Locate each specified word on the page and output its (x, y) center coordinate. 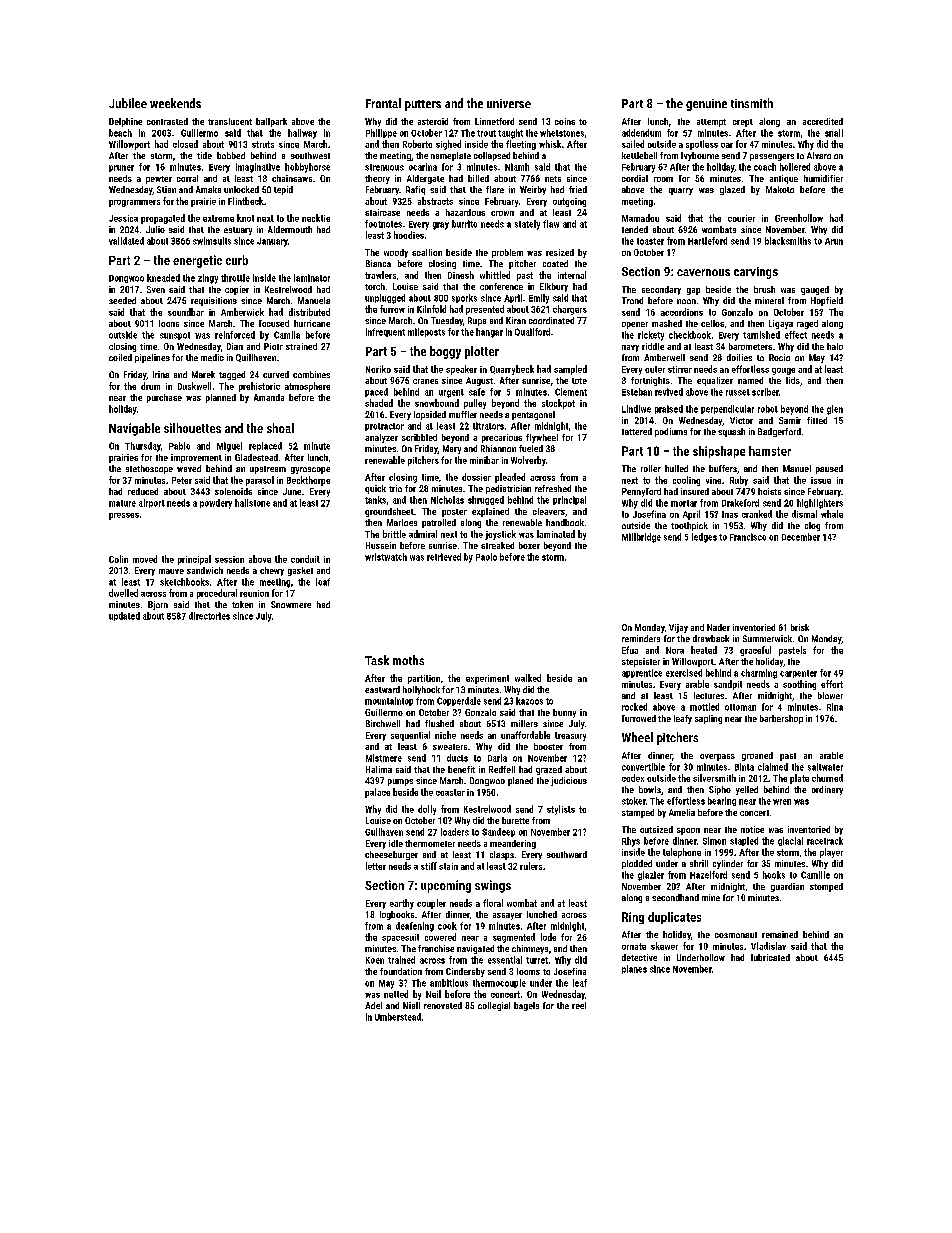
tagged (232, 375)
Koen (375, 960)
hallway (302, 134)
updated (124, 616)
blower (830, 695)
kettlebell (639, 155)
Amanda (269, 397)
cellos (712, 323)
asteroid (433, 121)
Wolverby (528, 461)
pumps (400, 782)
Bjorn (158, 605)
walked (528, 678)
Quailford (532, 332)
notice (752, 829)
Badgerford (779, 432)
